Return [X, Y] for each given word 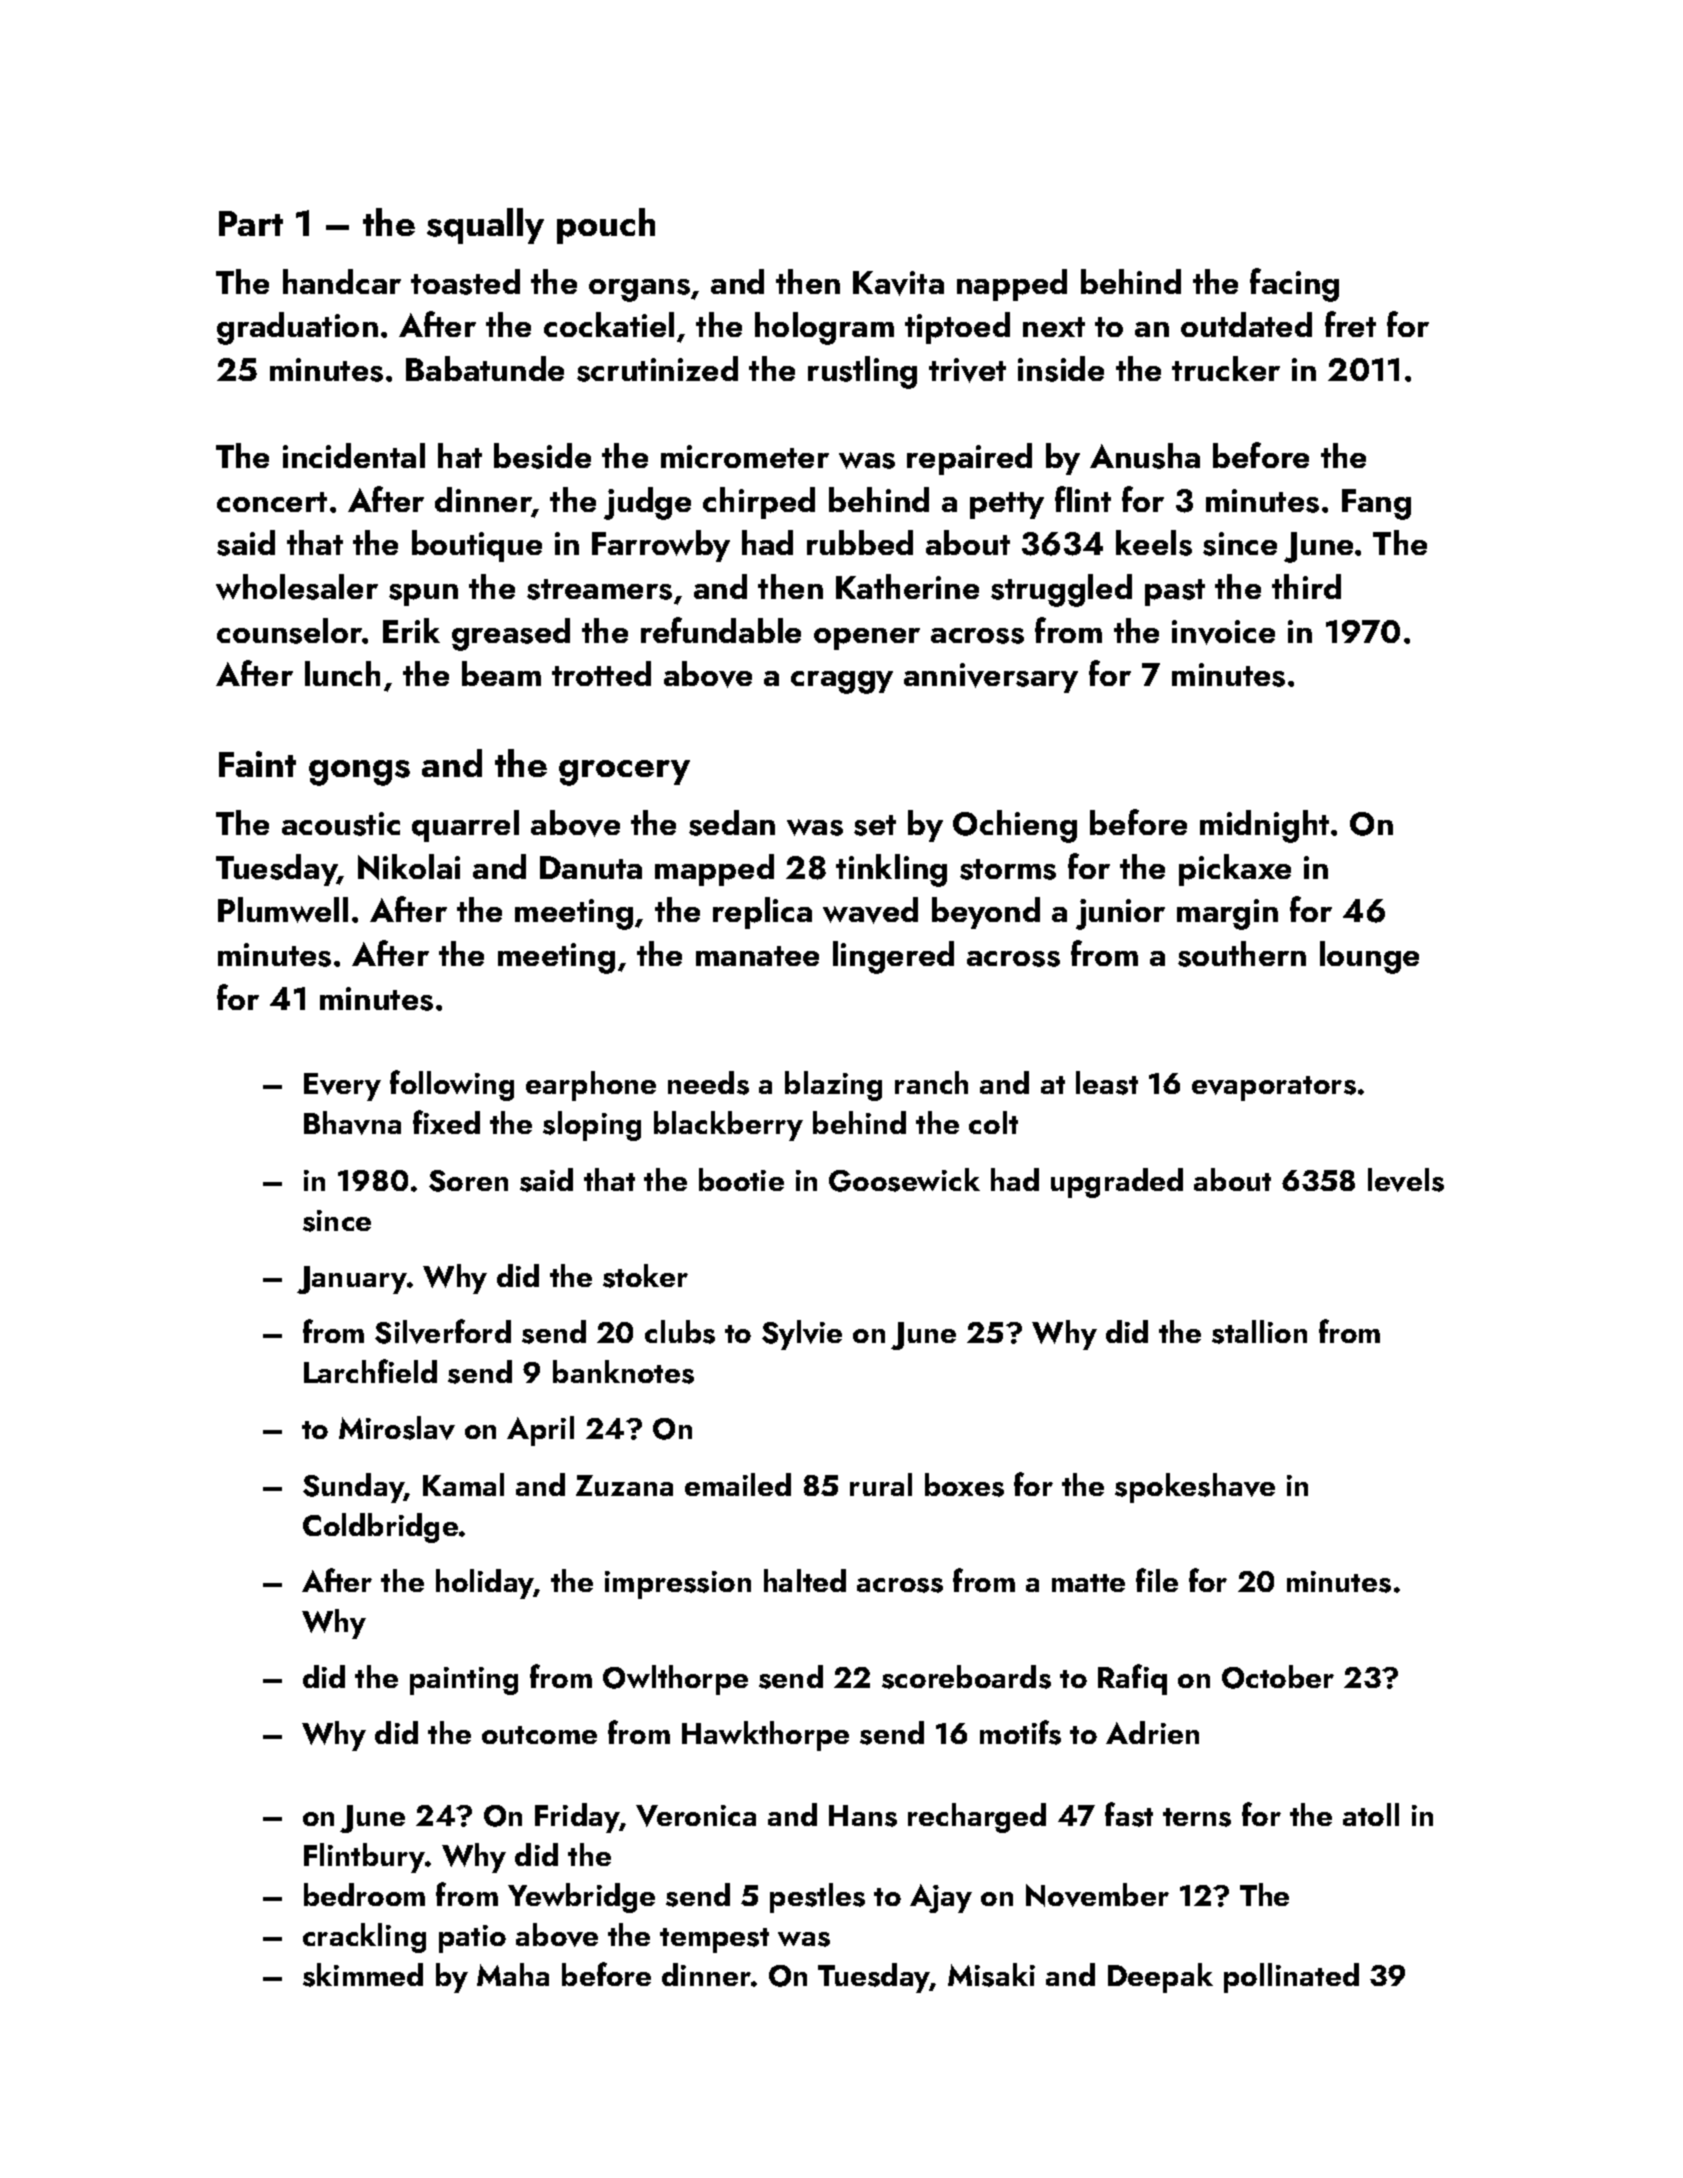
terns [1197, 1817]
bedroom [364, 1894]
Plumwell [283, 910]
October [1278, 1677]
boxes [964, 1485]
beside [542, 456]
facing [1294, 285]
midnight [1264, 826]
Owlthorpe [675, 1680]
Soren [468, 1181]
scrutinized [657, 369]
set [875, 825]
